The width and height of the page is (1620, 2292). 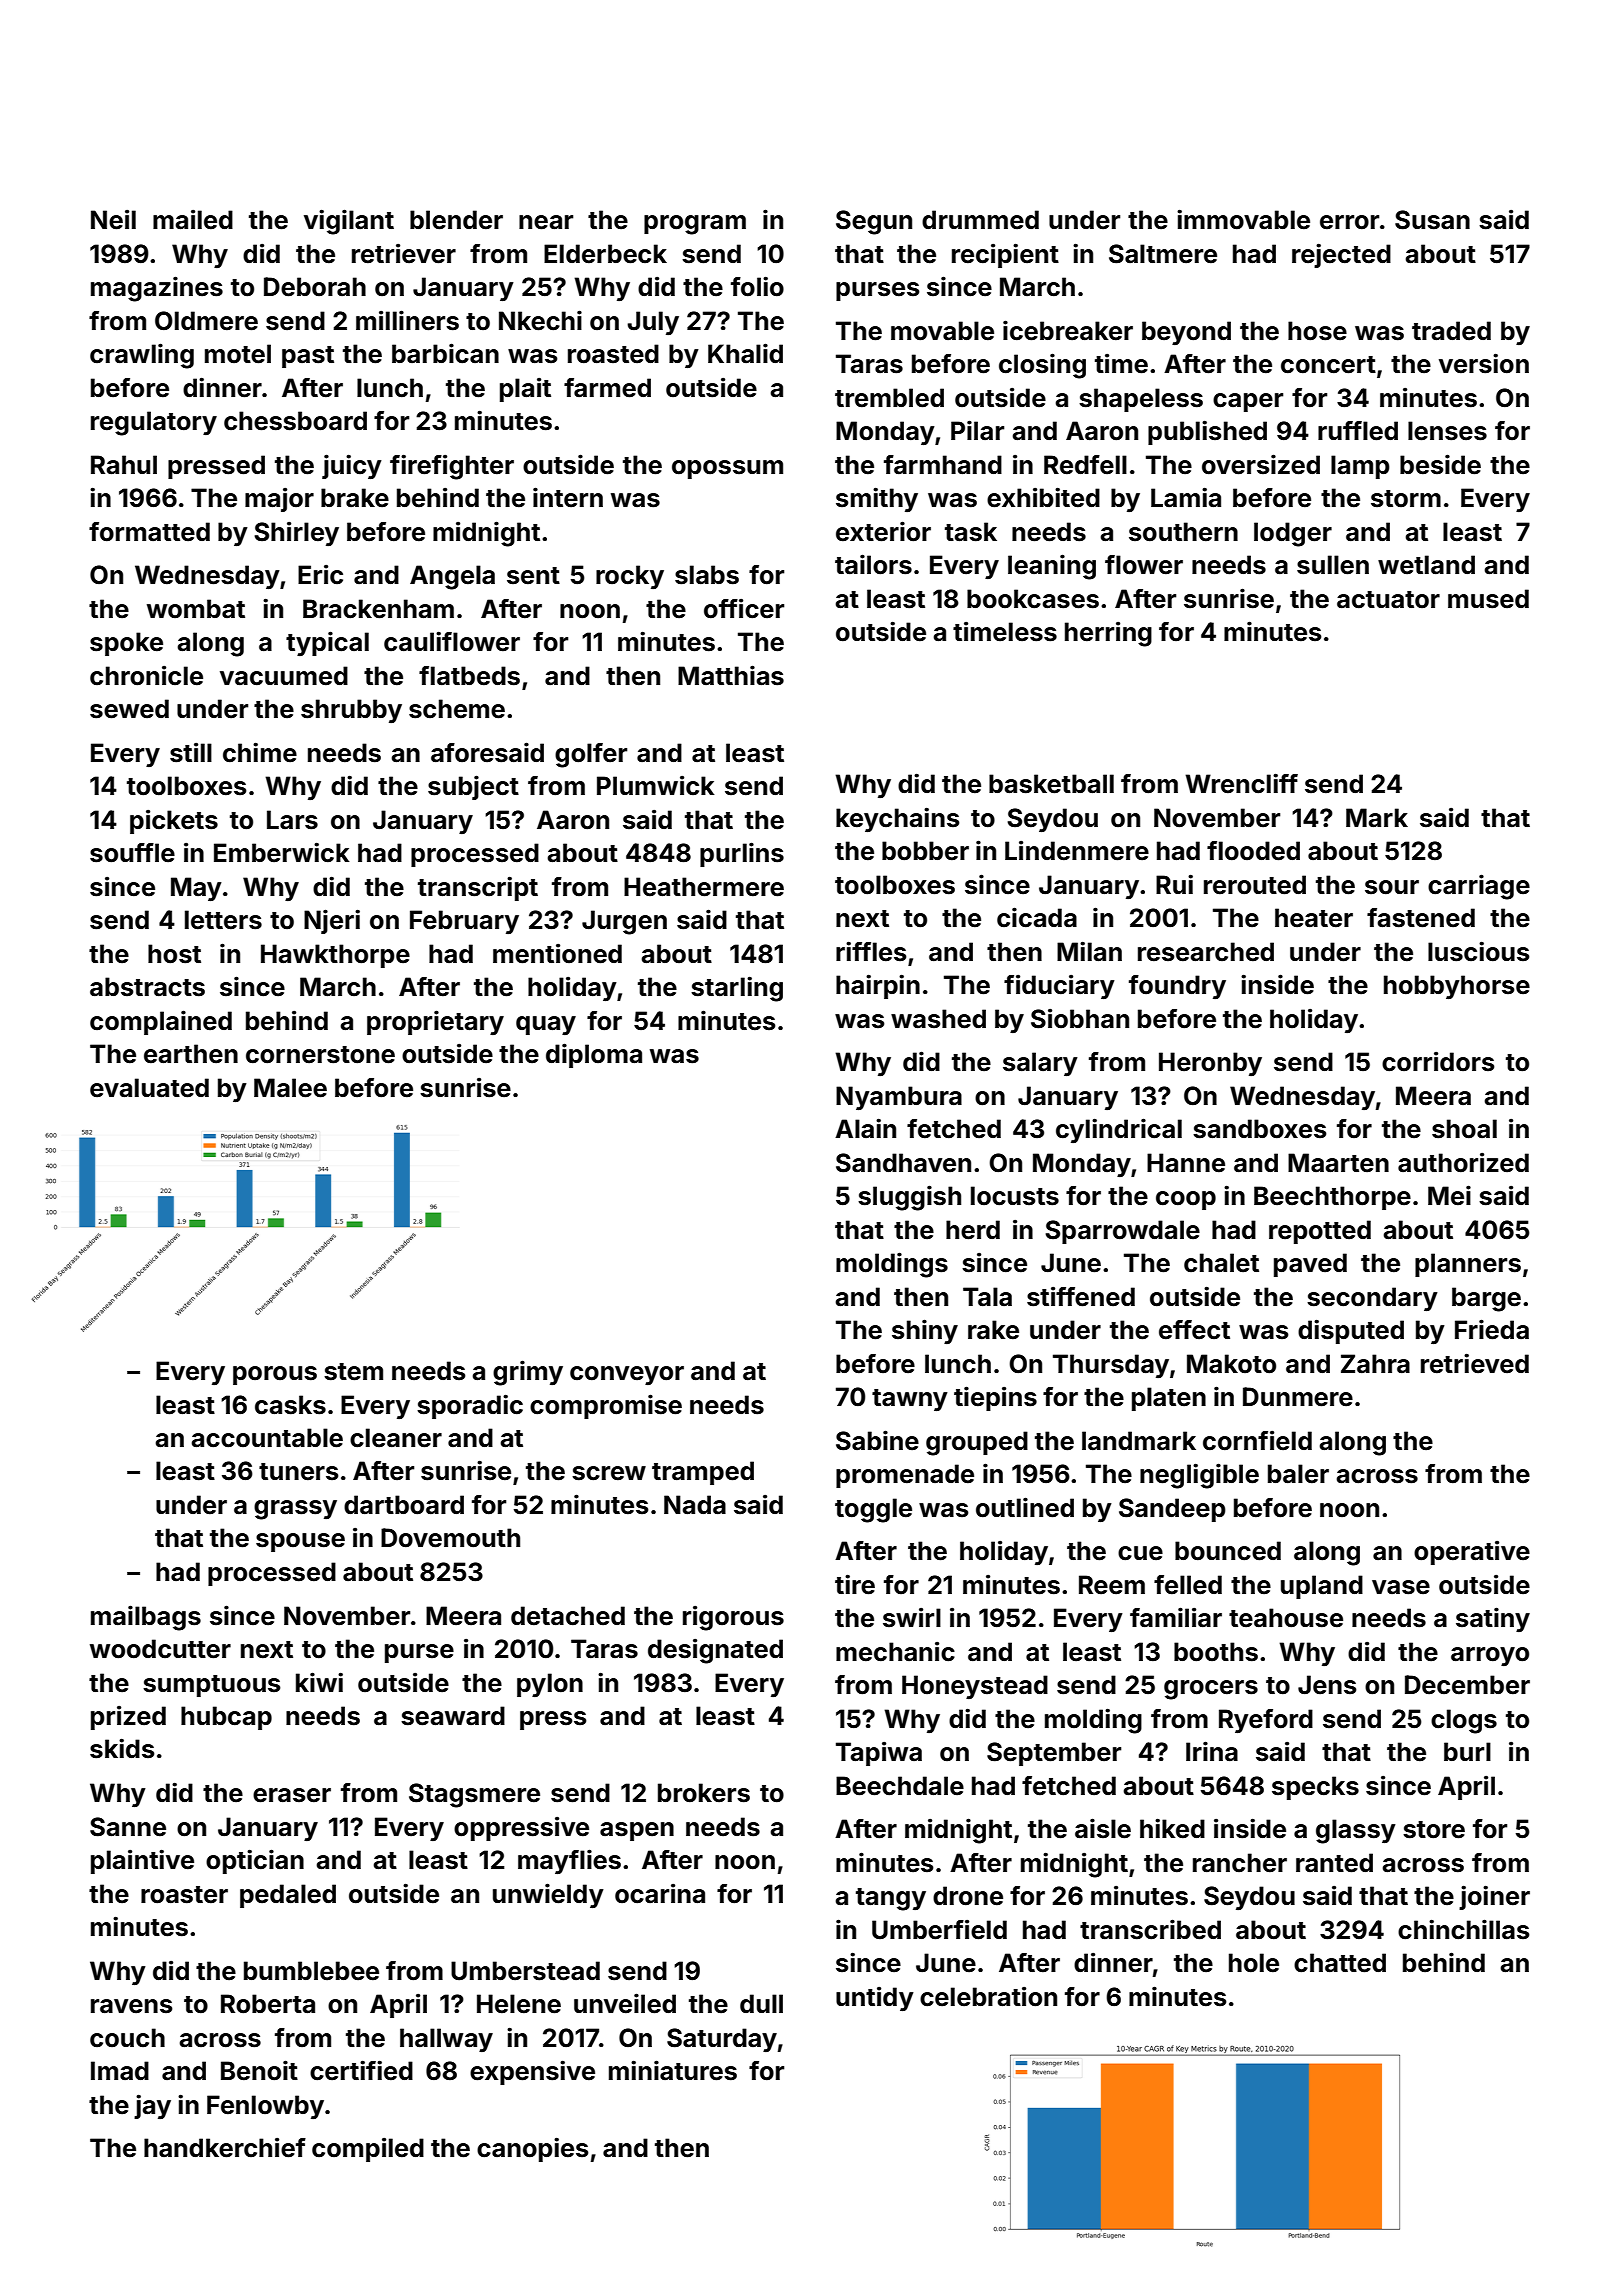 What do you see at coordinates (353, 1372) in the page?
I see `stem` at bounding box center [353, 1372].
